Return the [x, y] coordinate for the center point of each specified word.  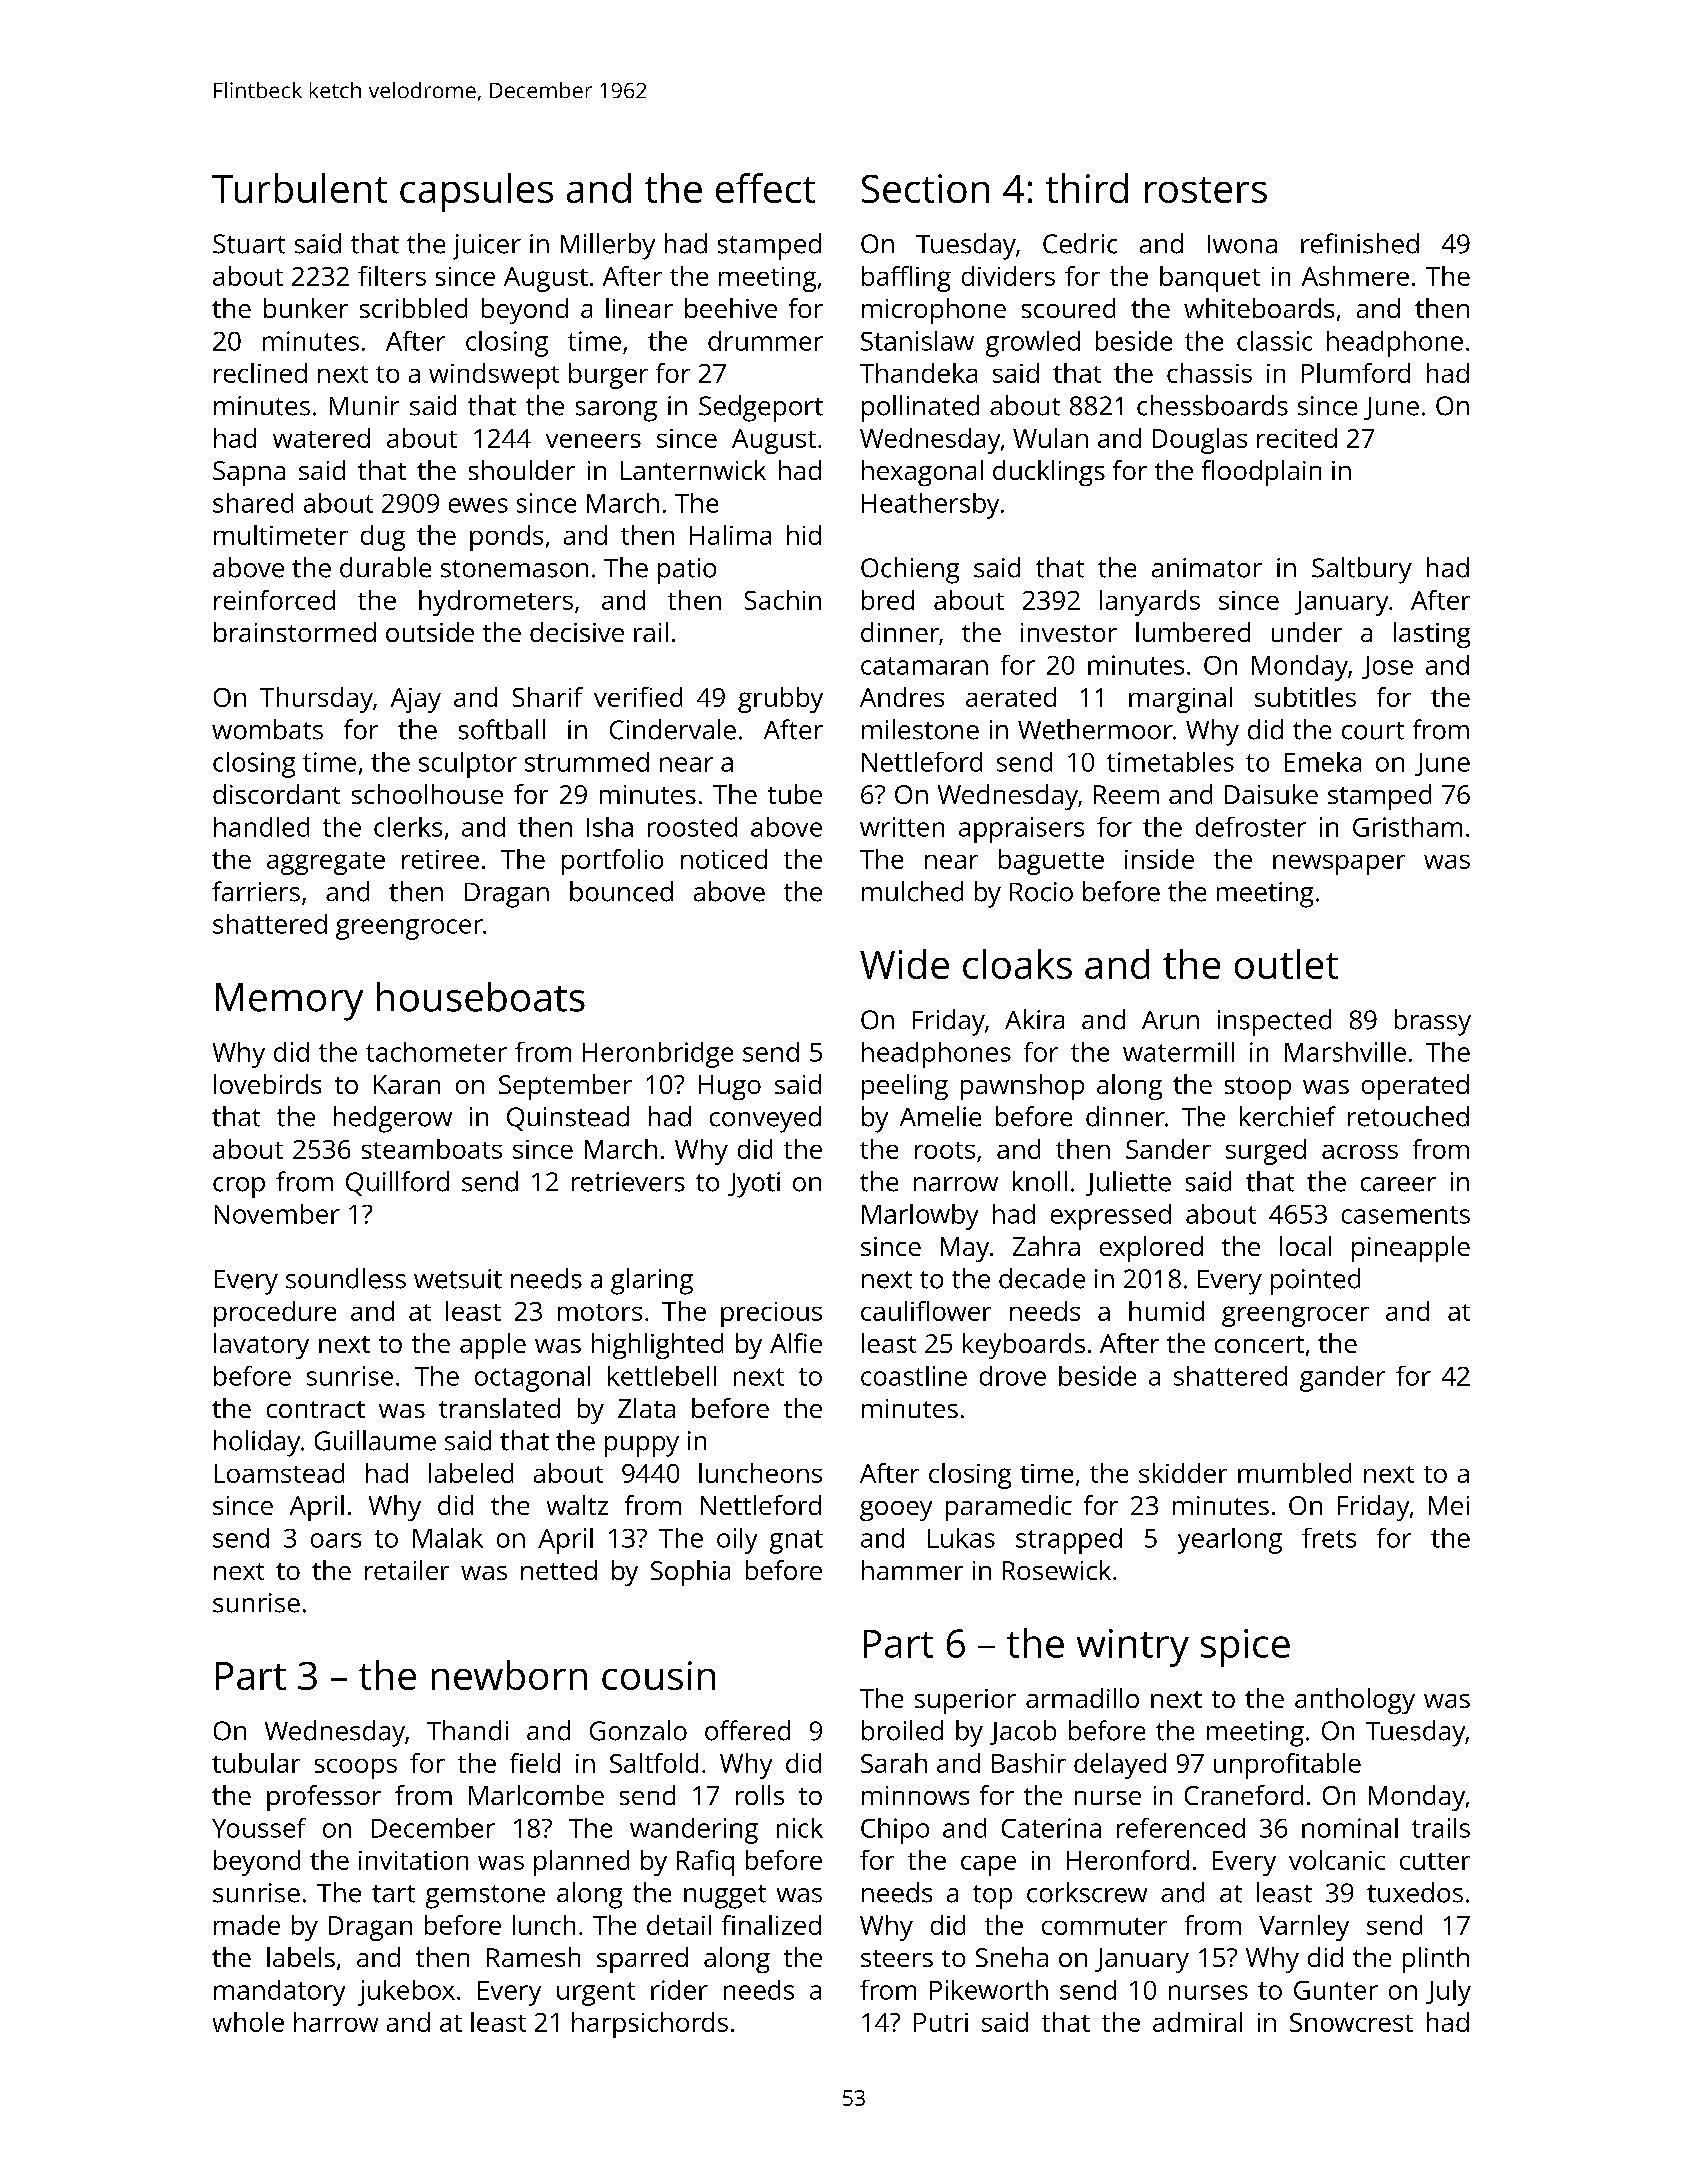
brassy [1433, 1022]
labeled [471, 1473]
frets [1329, 1538]
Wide [904, 964]
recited [1297, 438]
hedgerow [393, 1119]
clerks [408, 827]
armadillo [1082, 1698]
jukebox [406, 1993]
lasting [1432, 635]
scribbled [413, 308]
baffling [906, 279]
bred [888, 600]
